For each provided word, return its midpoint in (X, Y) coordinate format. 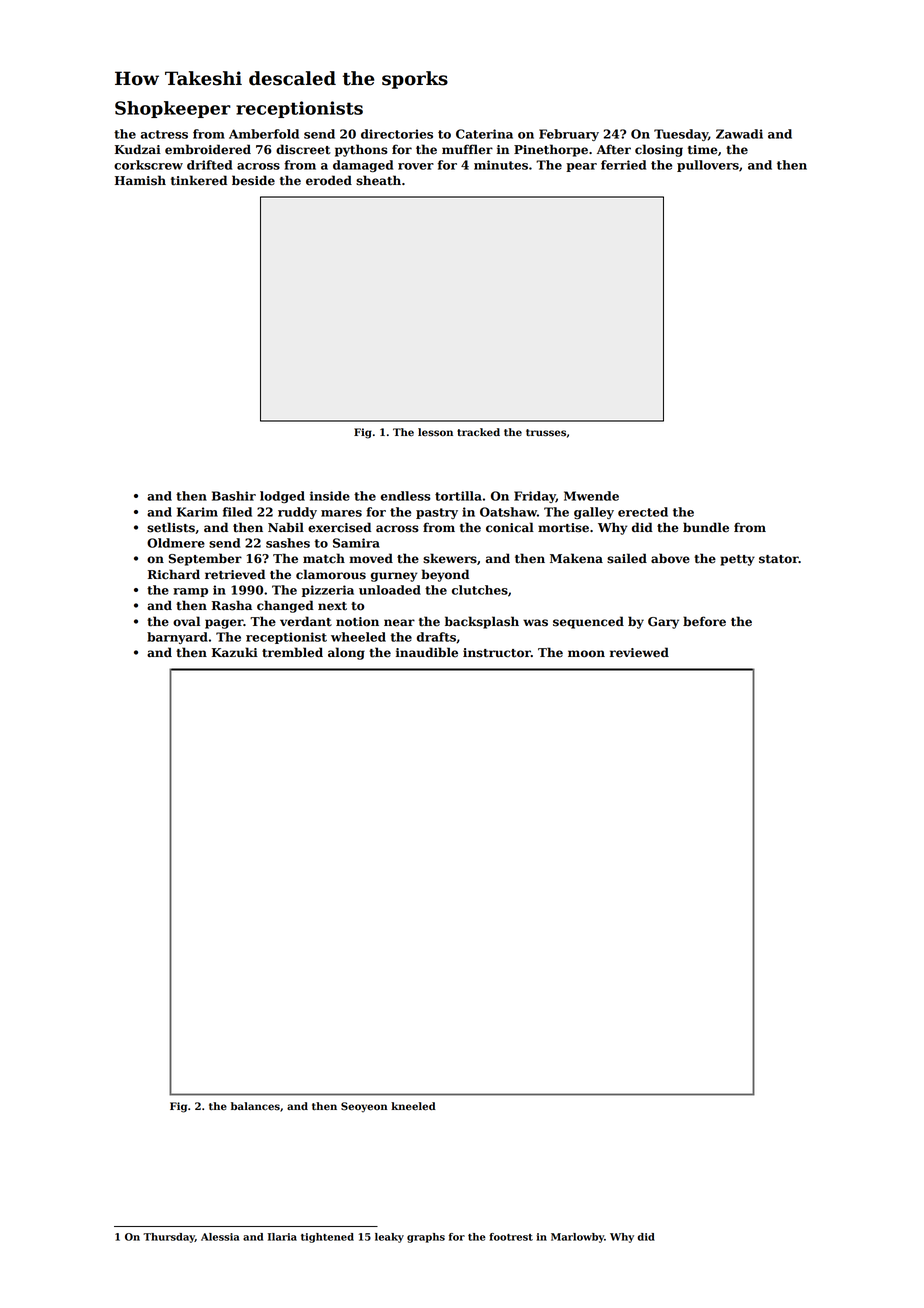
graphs (426, 1238)
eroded (329, 180)
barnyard (177, 638)
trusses (546, 433)
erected (643, 512)
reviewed (639, 652)
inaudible (427, 652)
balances (255, 1106)
